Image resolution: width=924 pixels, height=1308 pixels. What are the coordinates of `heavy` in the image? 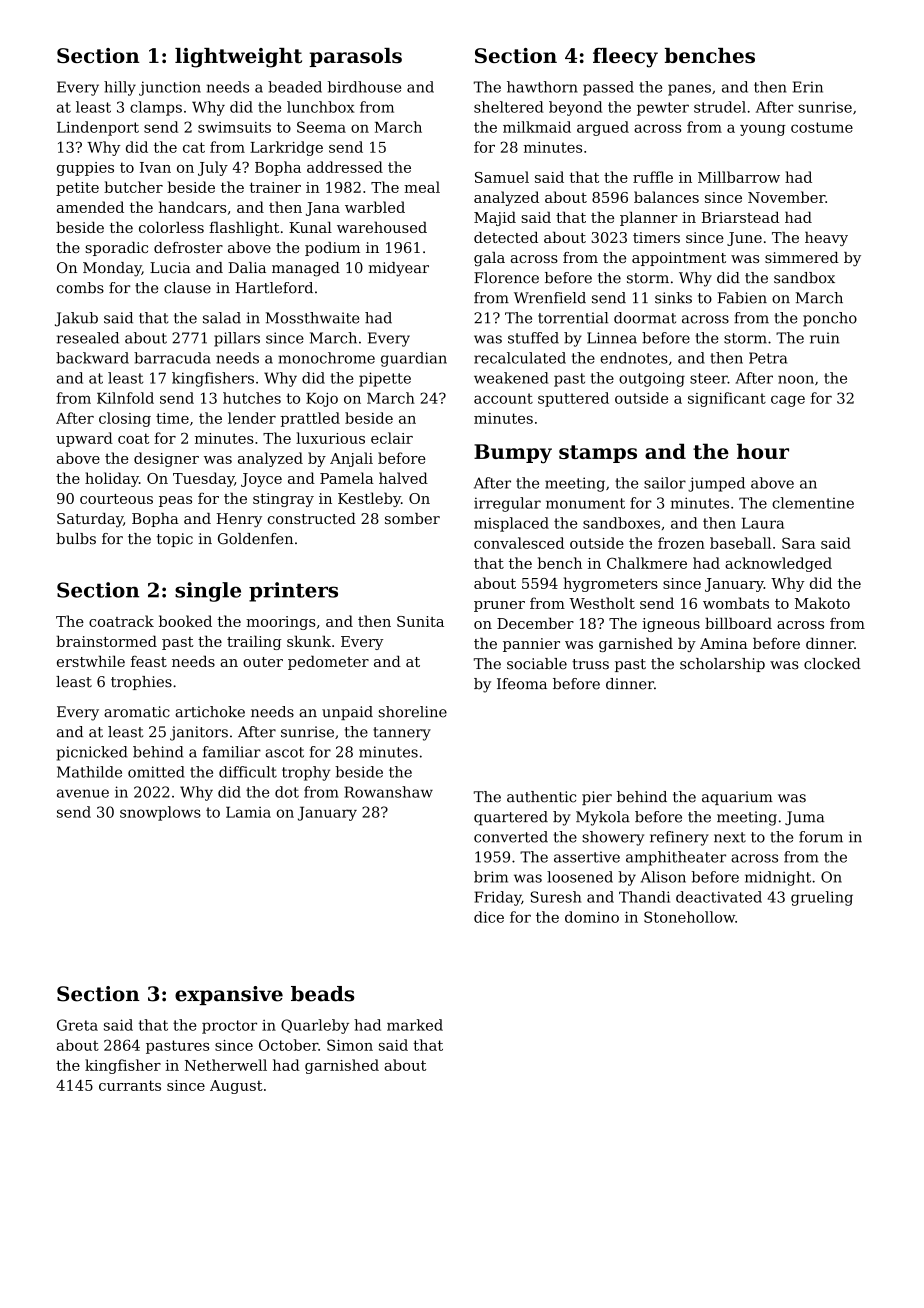 It's located at (826, 238).
